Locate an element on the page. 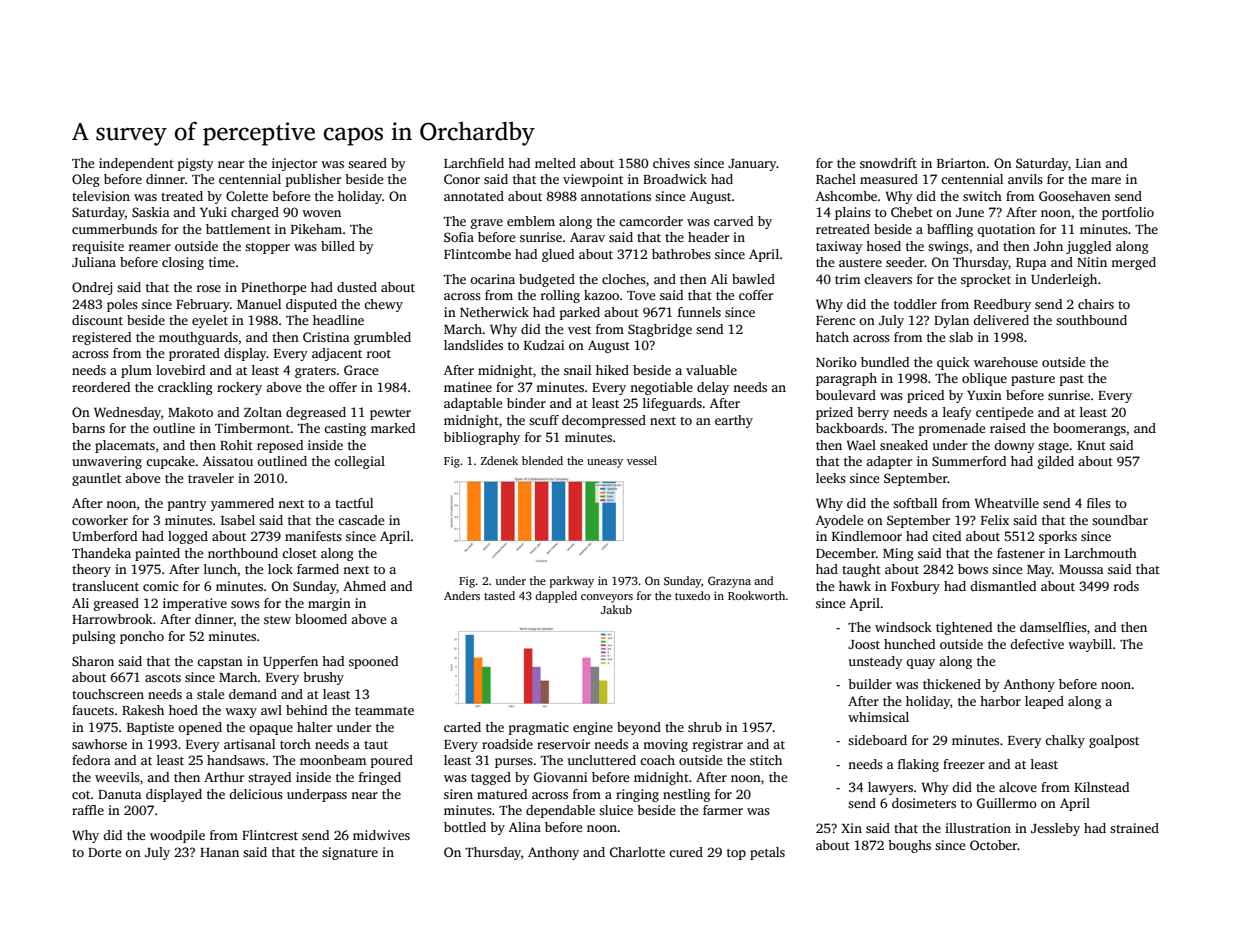  delay is located at coordinates (713, 388).
